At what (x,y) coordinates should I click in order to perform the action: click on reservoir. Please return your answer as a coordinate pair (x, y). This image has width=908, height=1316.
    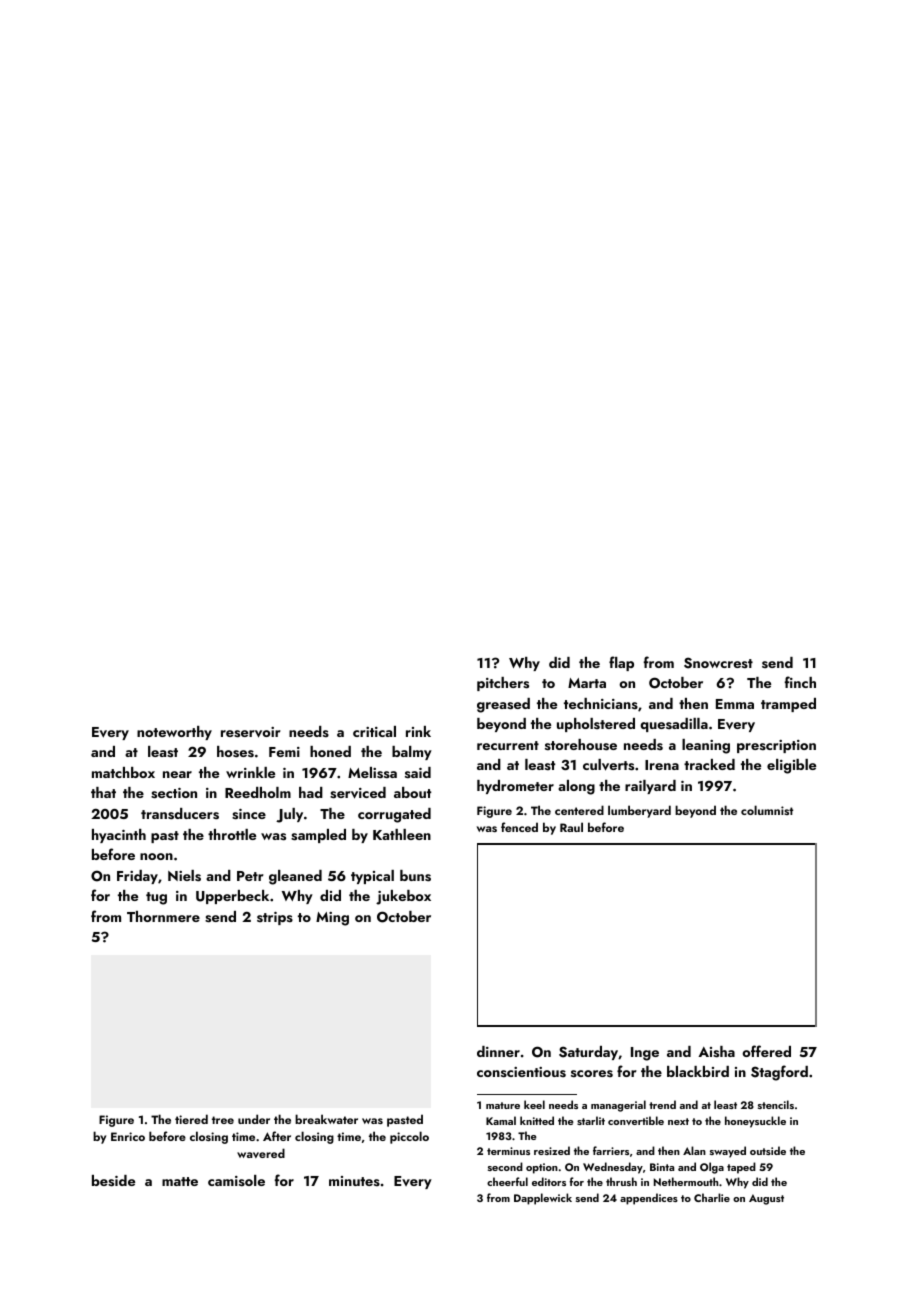
    Looking at the image, I should click on (251, 732).
